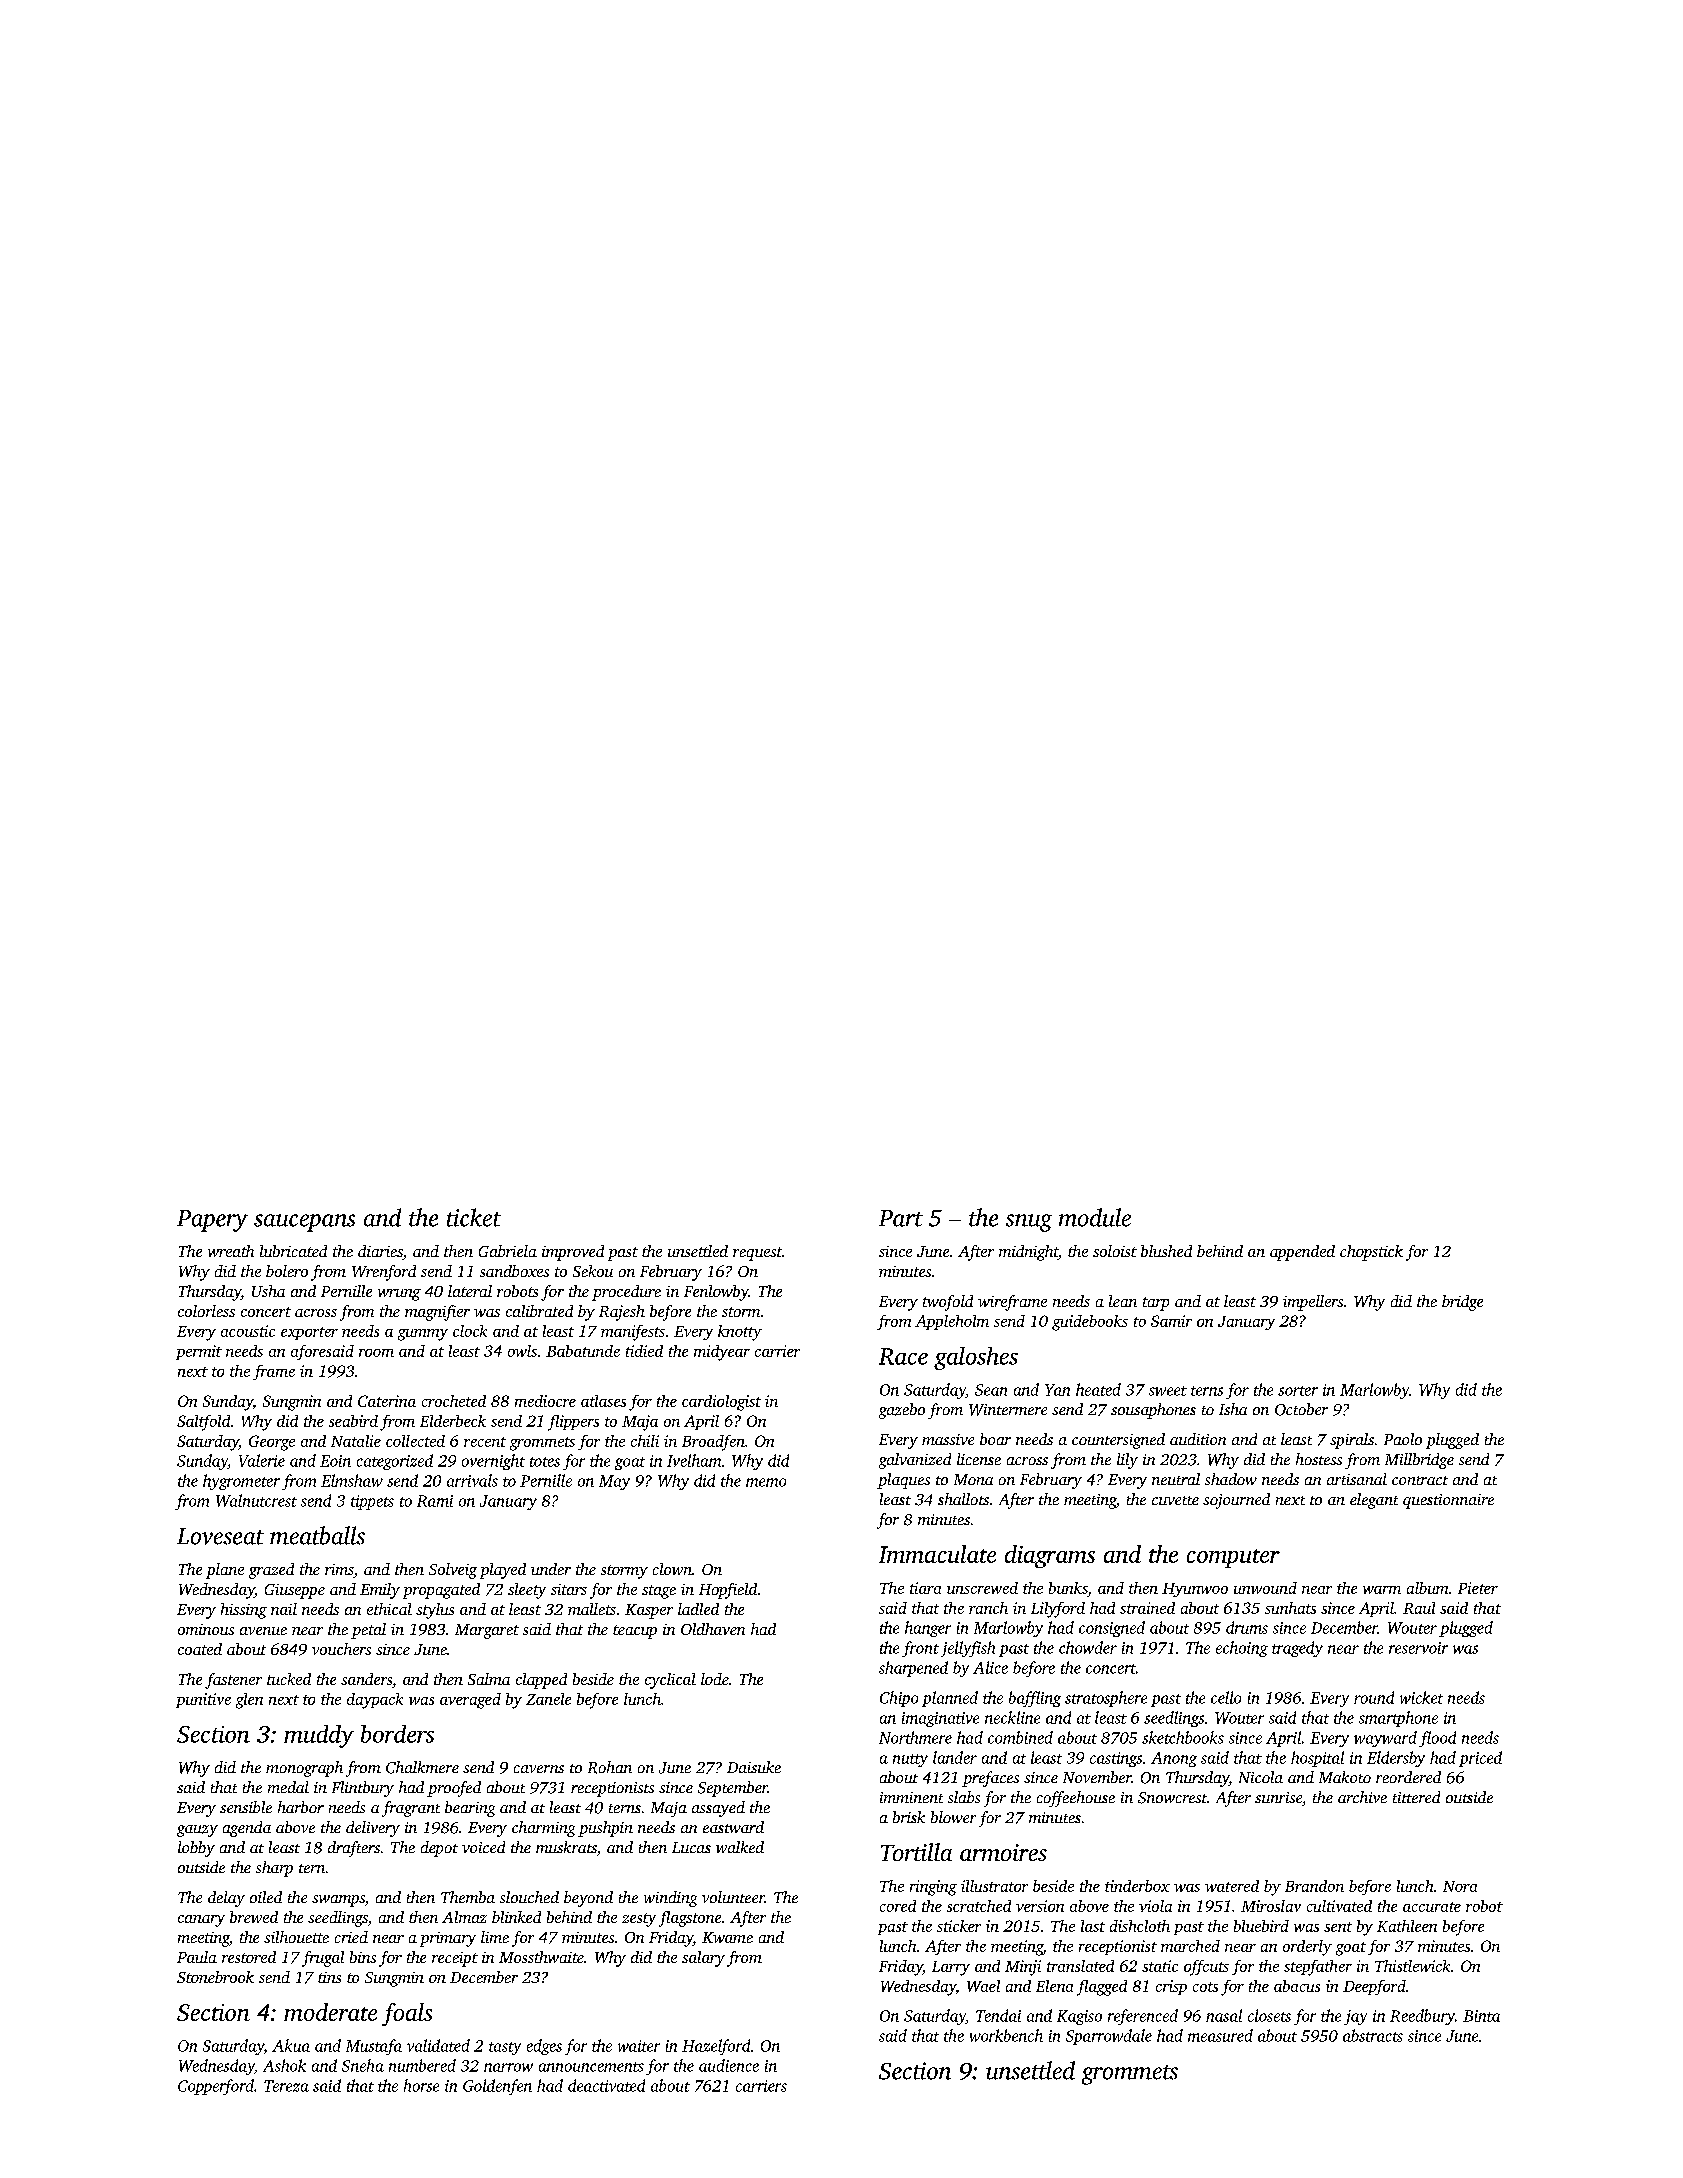 Image resolution: width=1683 pixels, height=2178 pixels. I want to click on Themba, so click(468, 1897).
